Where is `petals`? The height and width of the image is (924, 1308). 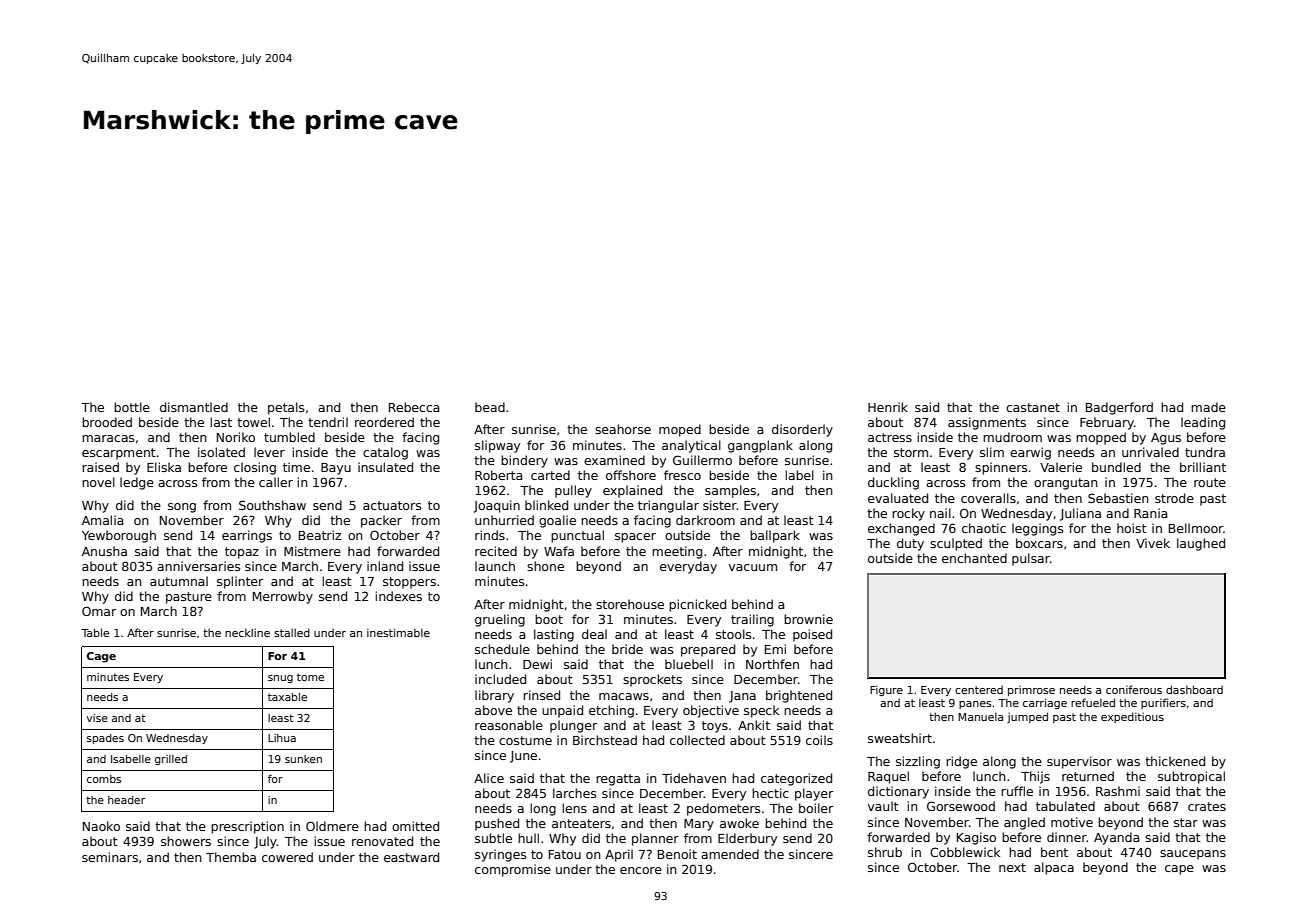
petals is located at coordinates (286, 408).
